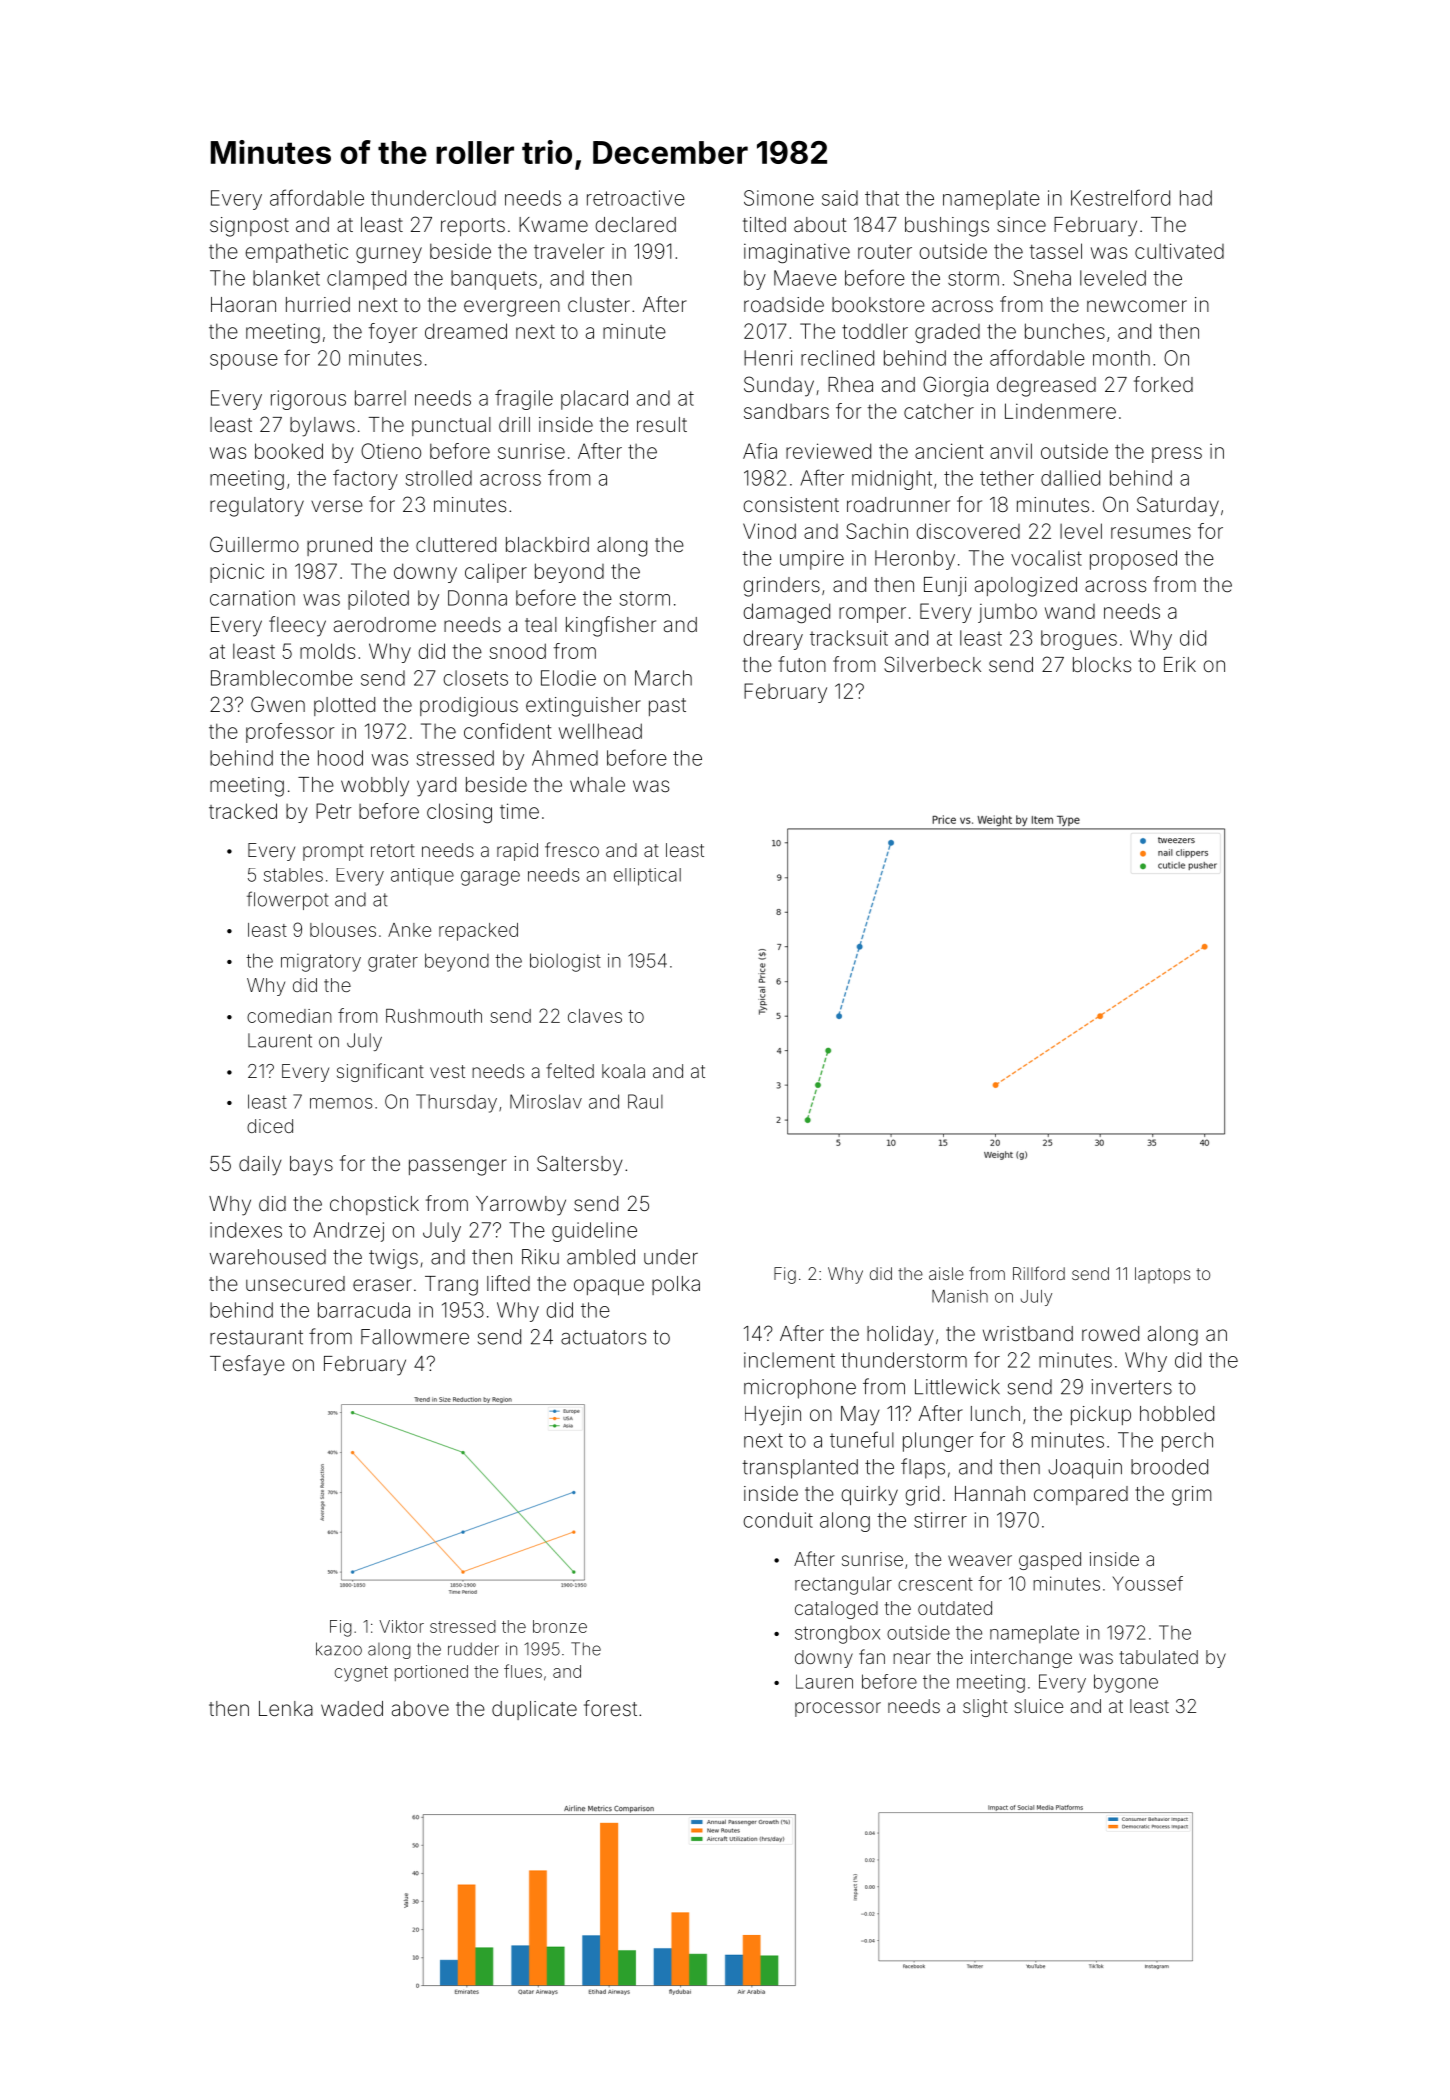 The width and height of the page is (1450, 2100). What do you see at coordinates (676, 1285) in the page?
I see `polka` at bounding box center [676, 1285].
